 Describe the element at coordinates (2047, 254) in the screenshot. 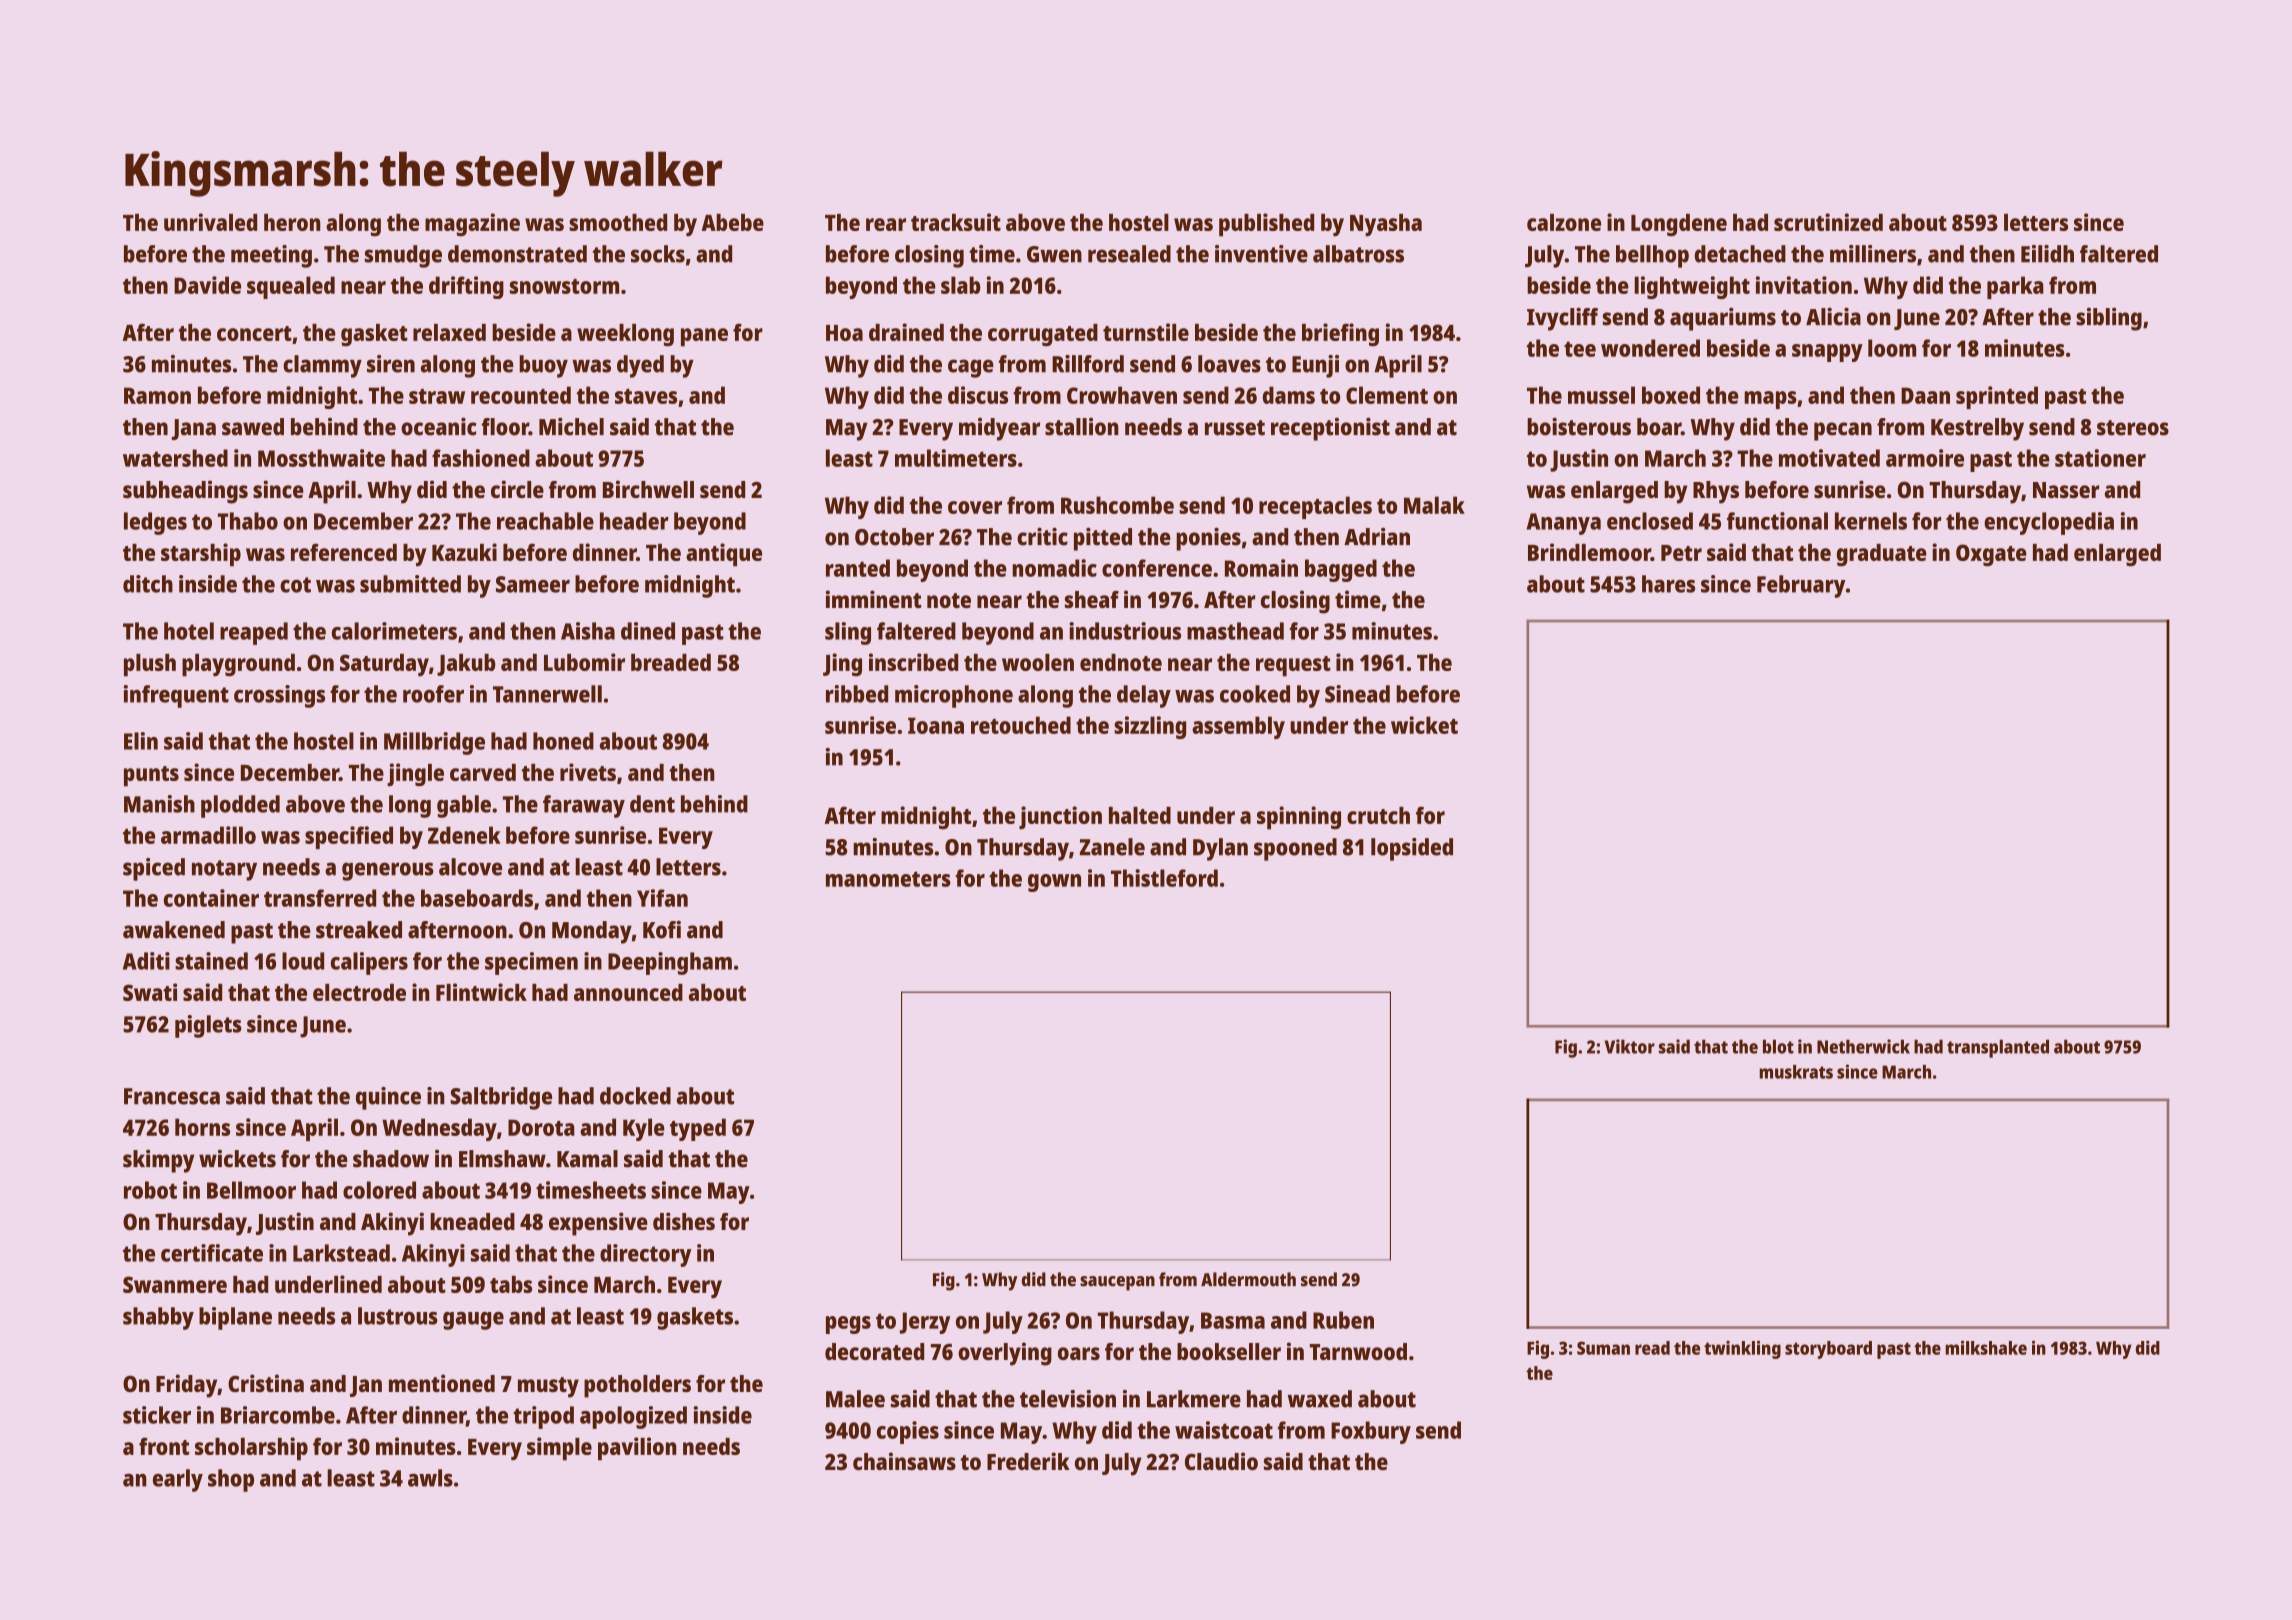

I see `Eilidh` at that location.
